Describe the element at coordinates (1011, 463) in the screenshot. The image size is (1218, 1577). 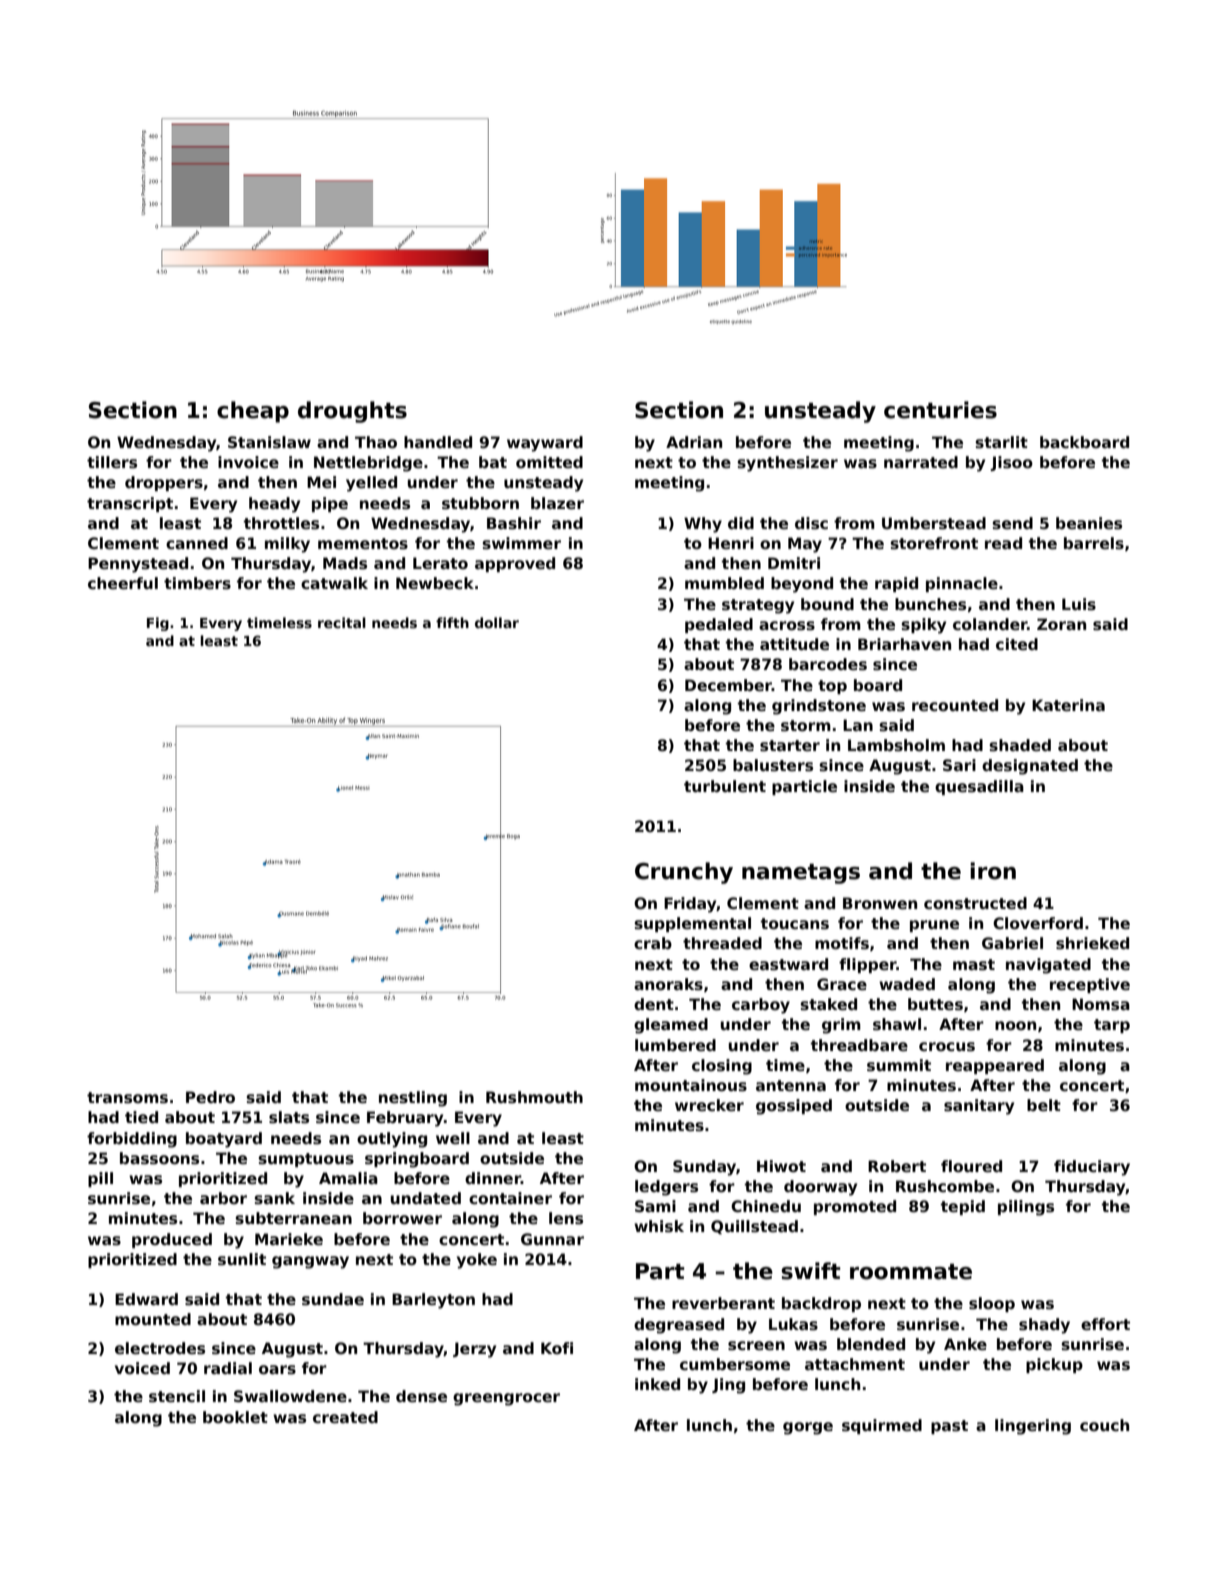
I see `Jisoo` at that location.
